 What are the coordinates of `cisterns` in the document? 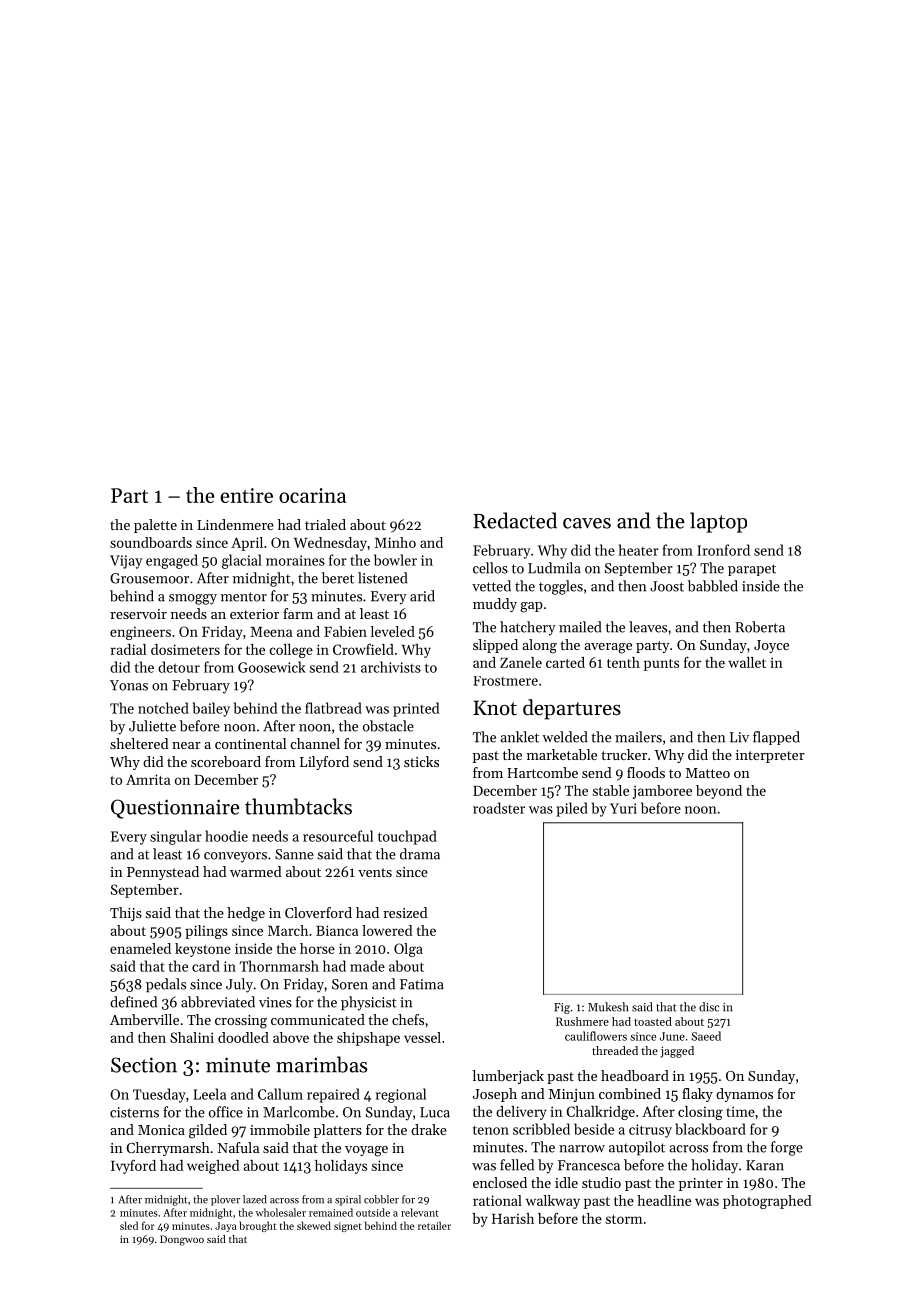 It's located at (134, 1112).
